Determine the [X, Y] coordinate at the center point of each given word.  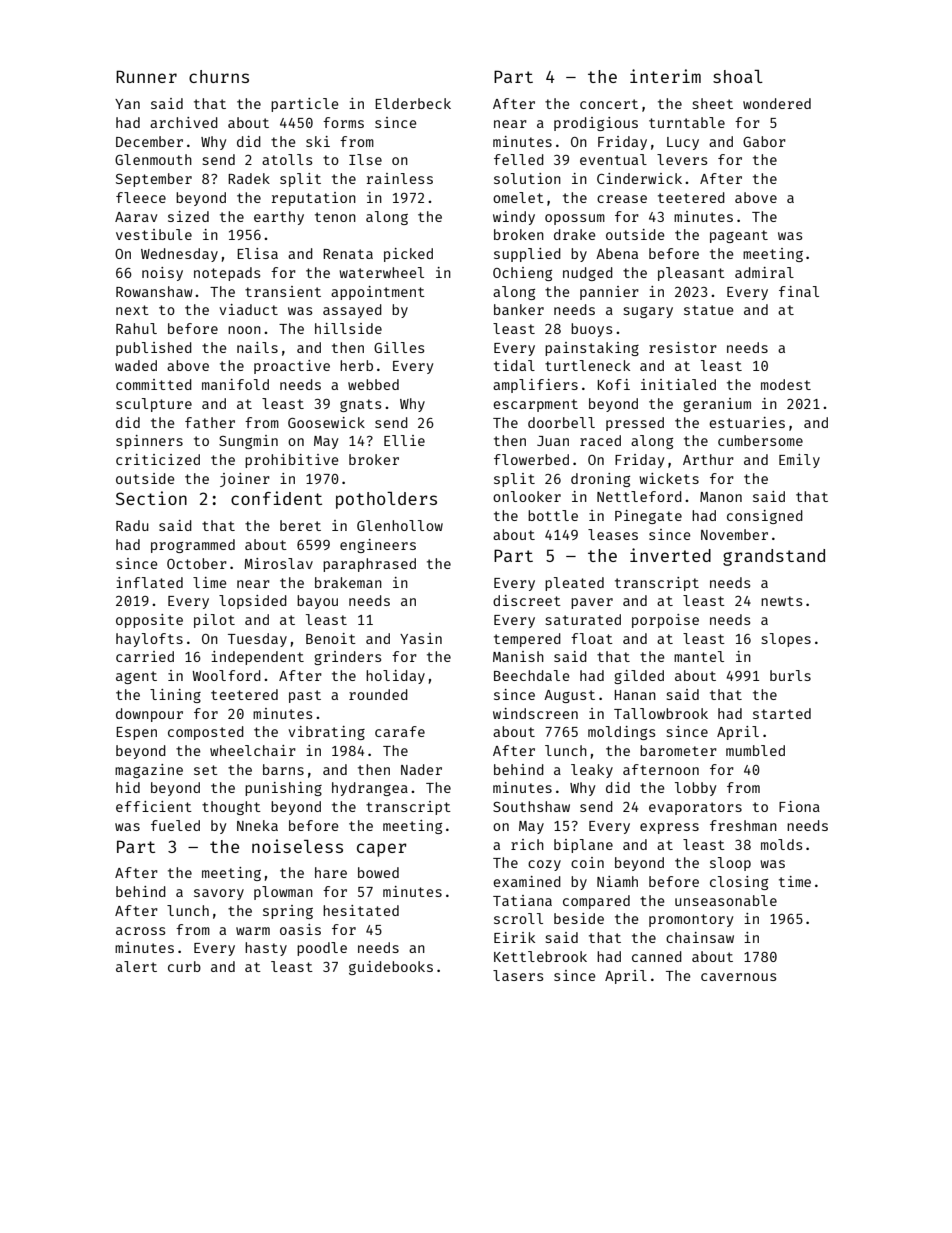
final [799, 291]
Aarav [136, 217]
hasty [266, 949]
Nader [421, 769]
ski [318, 141]
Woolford [226, 675]
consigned [765, 517]
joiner [245, 480]
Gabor [764, 141]
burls [790, 675]
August [569, 696]
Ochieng [522, 274]
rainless [400, 178]
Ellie [404, 440]
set [206, 770]
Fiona [799, 806]
